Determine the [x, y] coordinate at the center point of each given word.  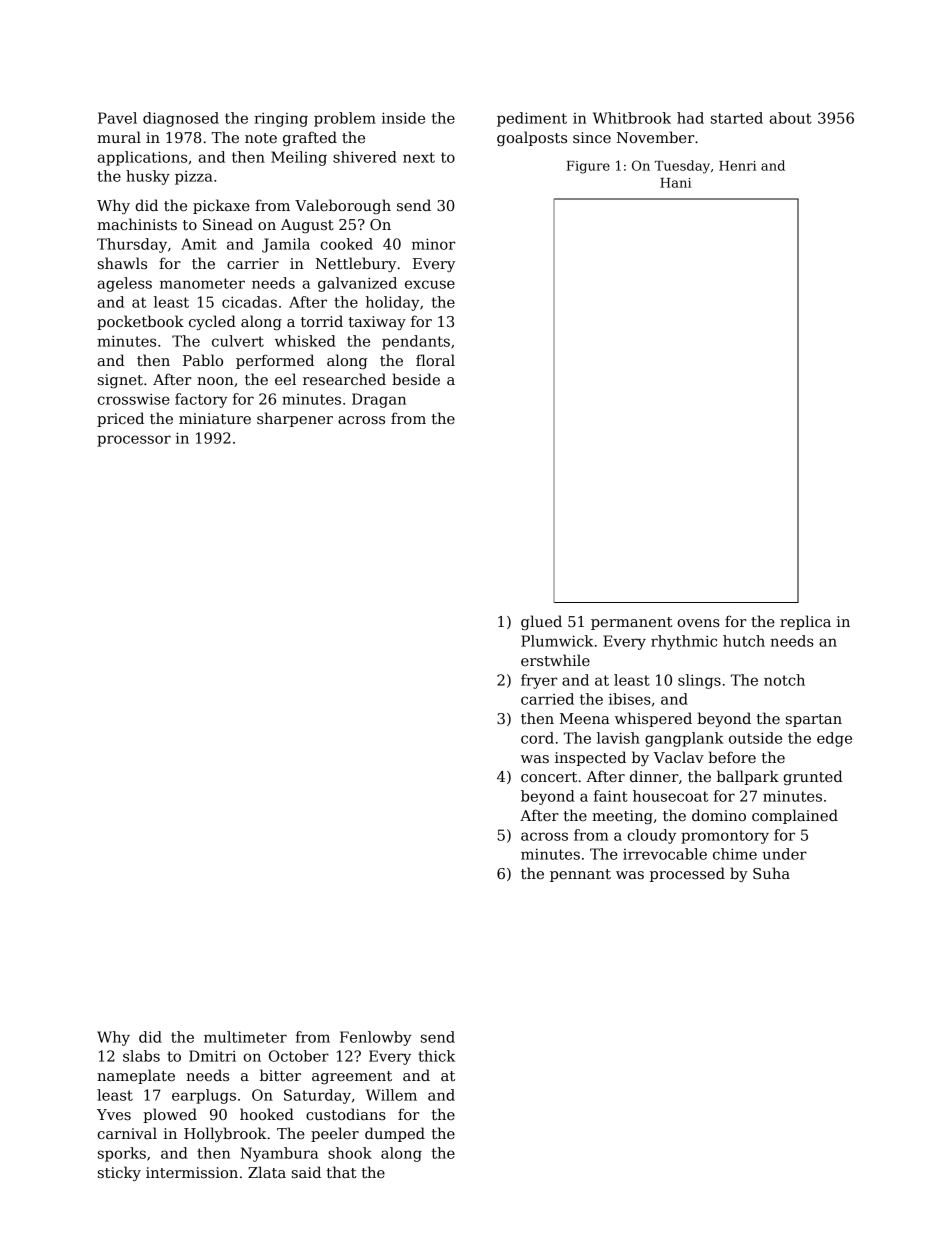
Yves [114, 1114]
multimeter [245, 1037]
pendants [416, 342]
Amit [199, 244]
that [341, 1172]
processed [687, 874]
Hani [675, 183]
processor [134, 441]
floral [435, 360]
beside [416, 379]
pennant [580, 875]
